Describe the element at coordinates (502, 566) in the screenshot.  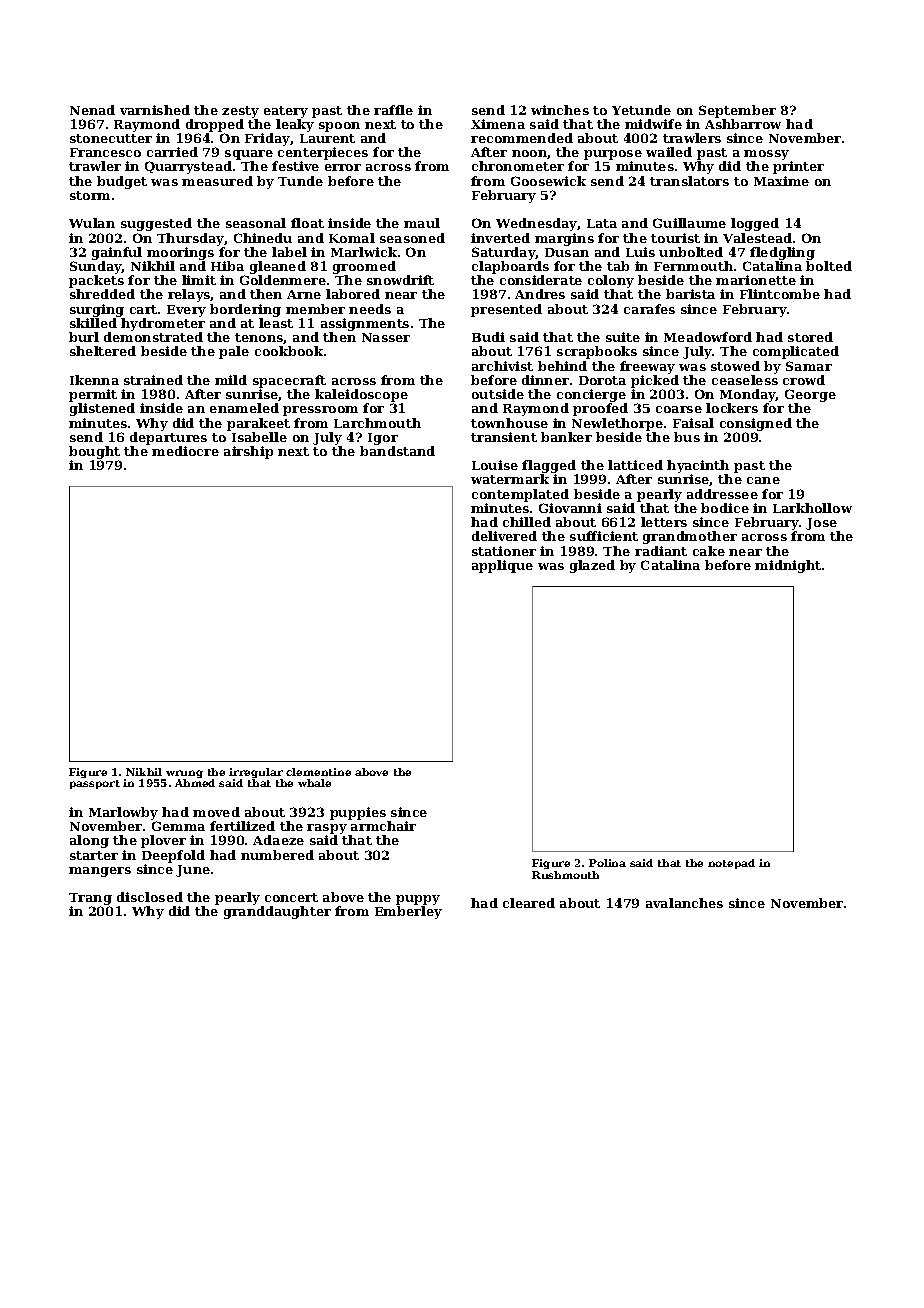
I see `applique` at that location.
